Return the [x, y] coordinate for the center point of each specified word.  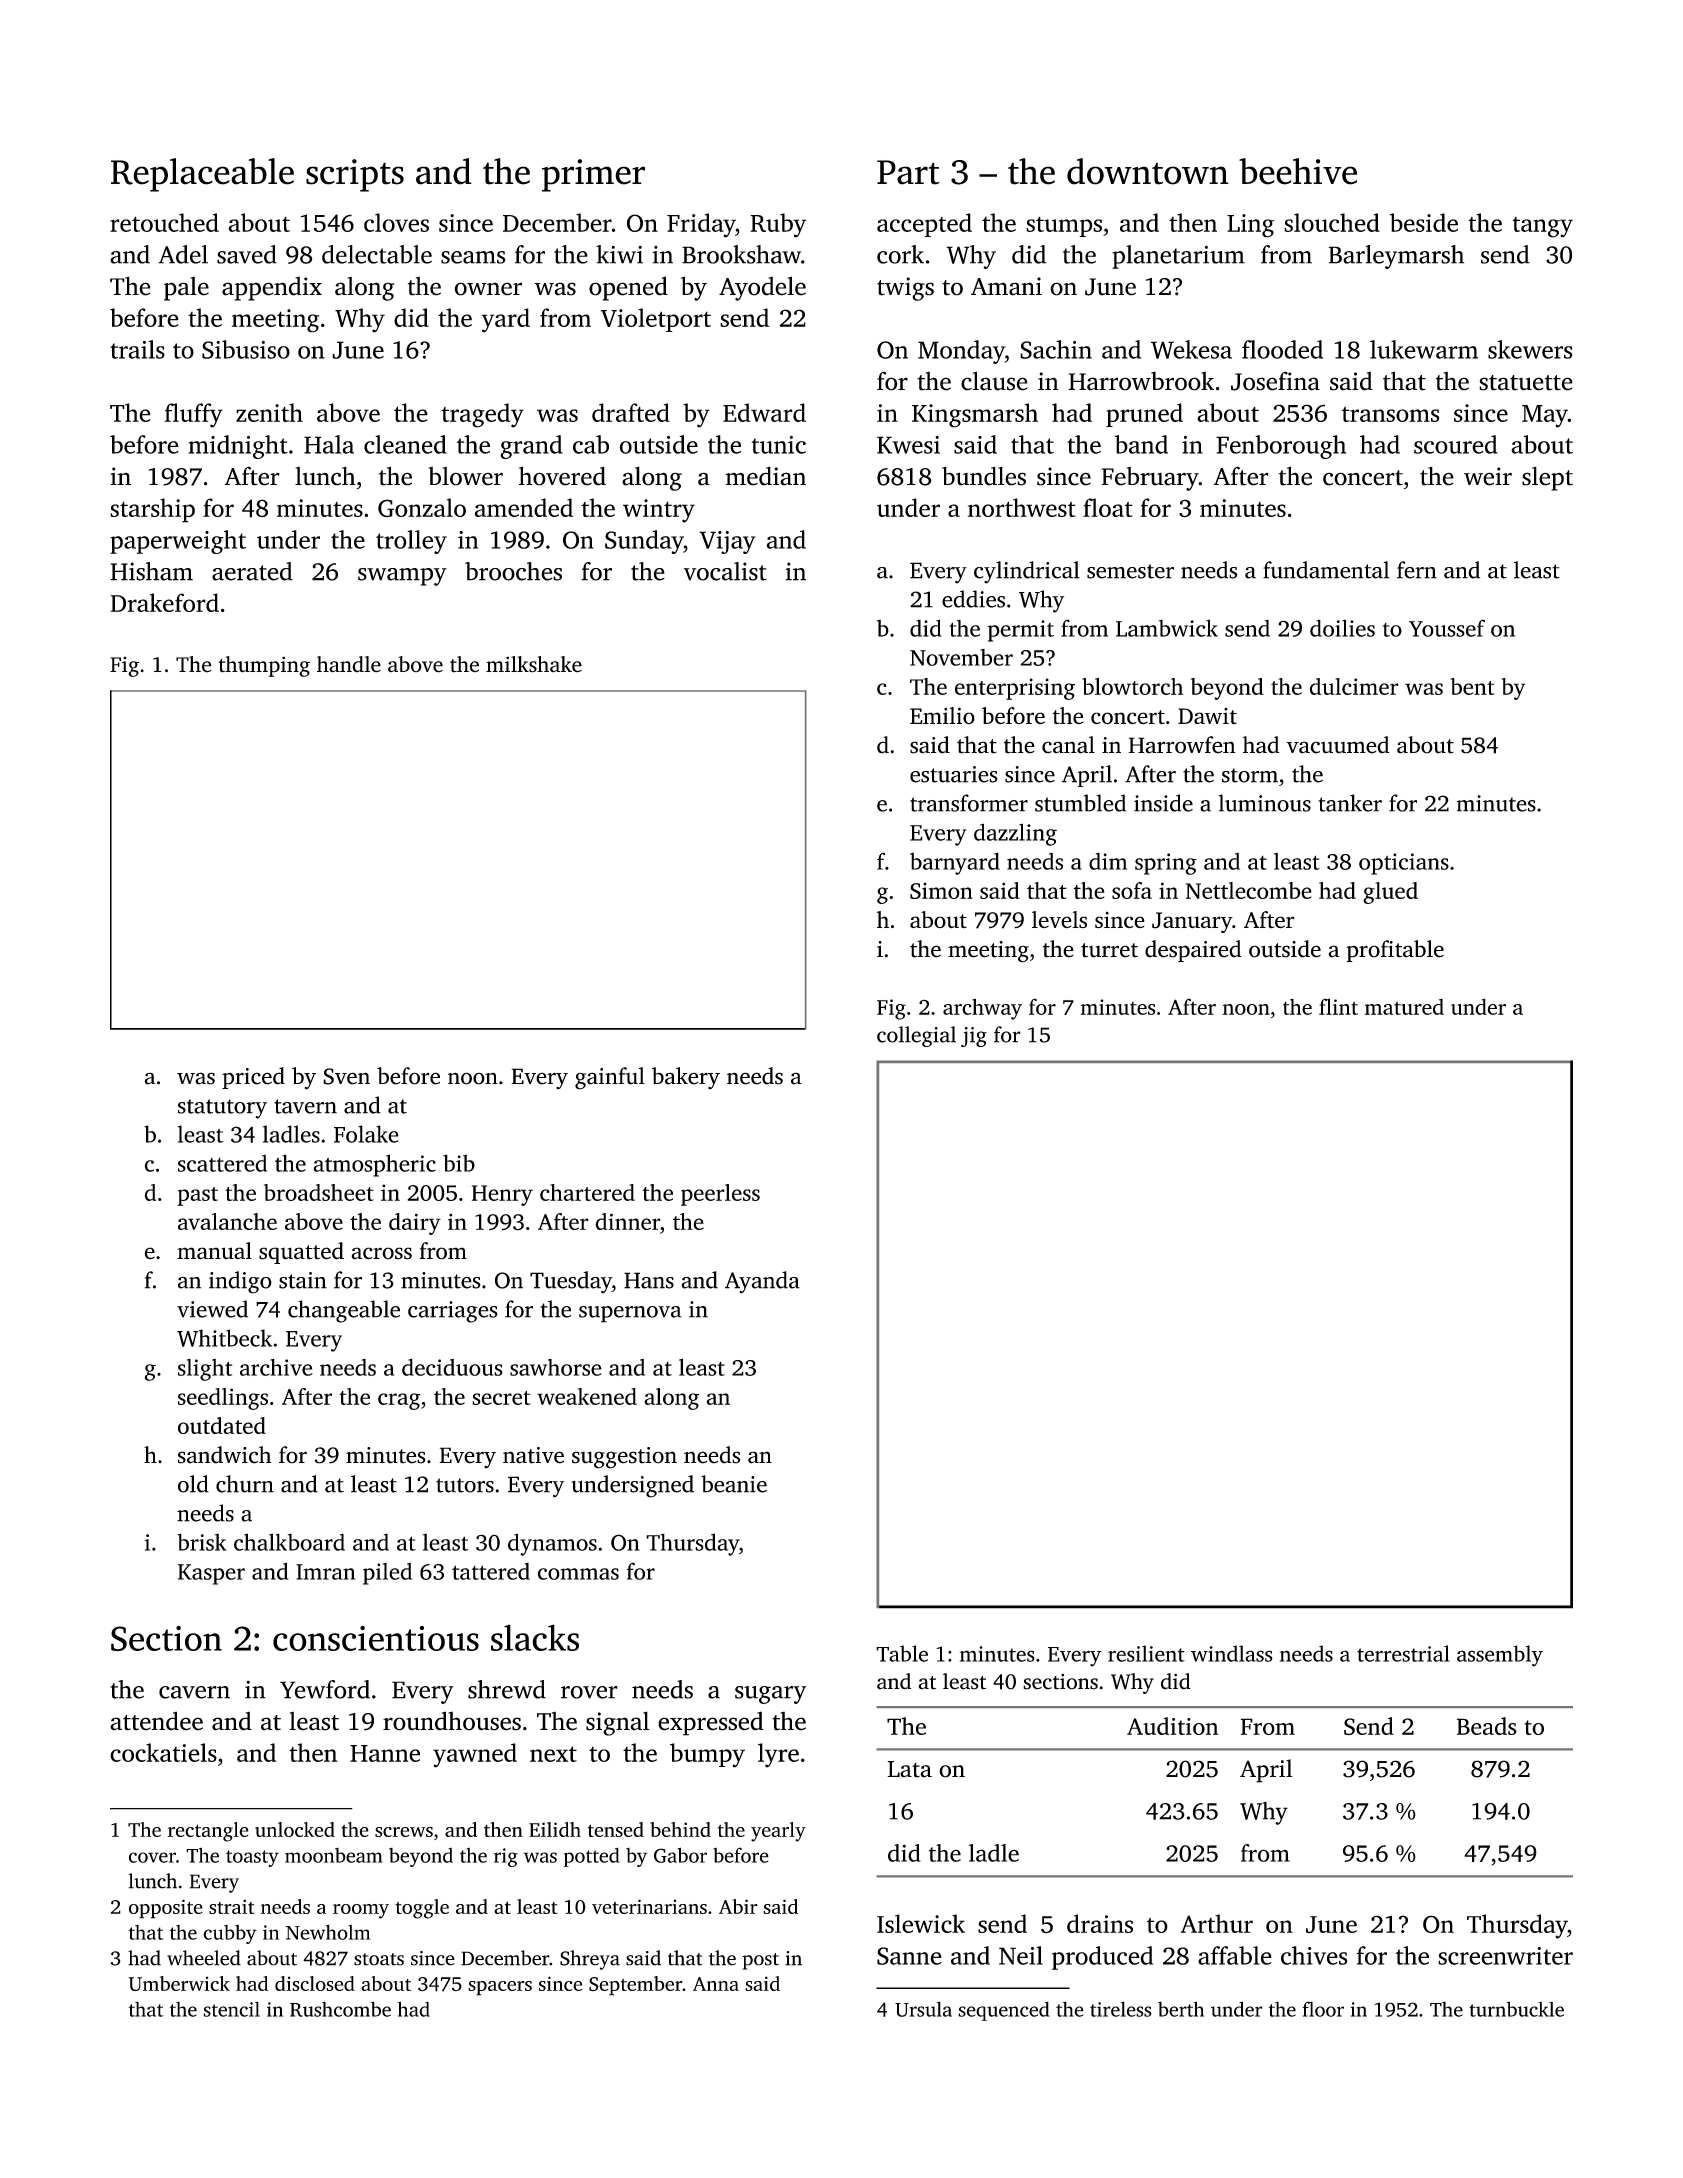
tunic [779, 445]
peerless [720, 1195]
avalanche [227, 1221]
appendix [272, 289]
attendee [156, 1721]
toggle [422, 1909]
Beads [1487, 1726]
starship [152, 510]
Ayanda [762, 1282]
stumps [1064, 226]
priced [253, 1078]
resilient [1146, 1653]
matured [1404, 1007]
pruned [1144, 415]
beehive [1298, 171]
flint [1338, 1006]
